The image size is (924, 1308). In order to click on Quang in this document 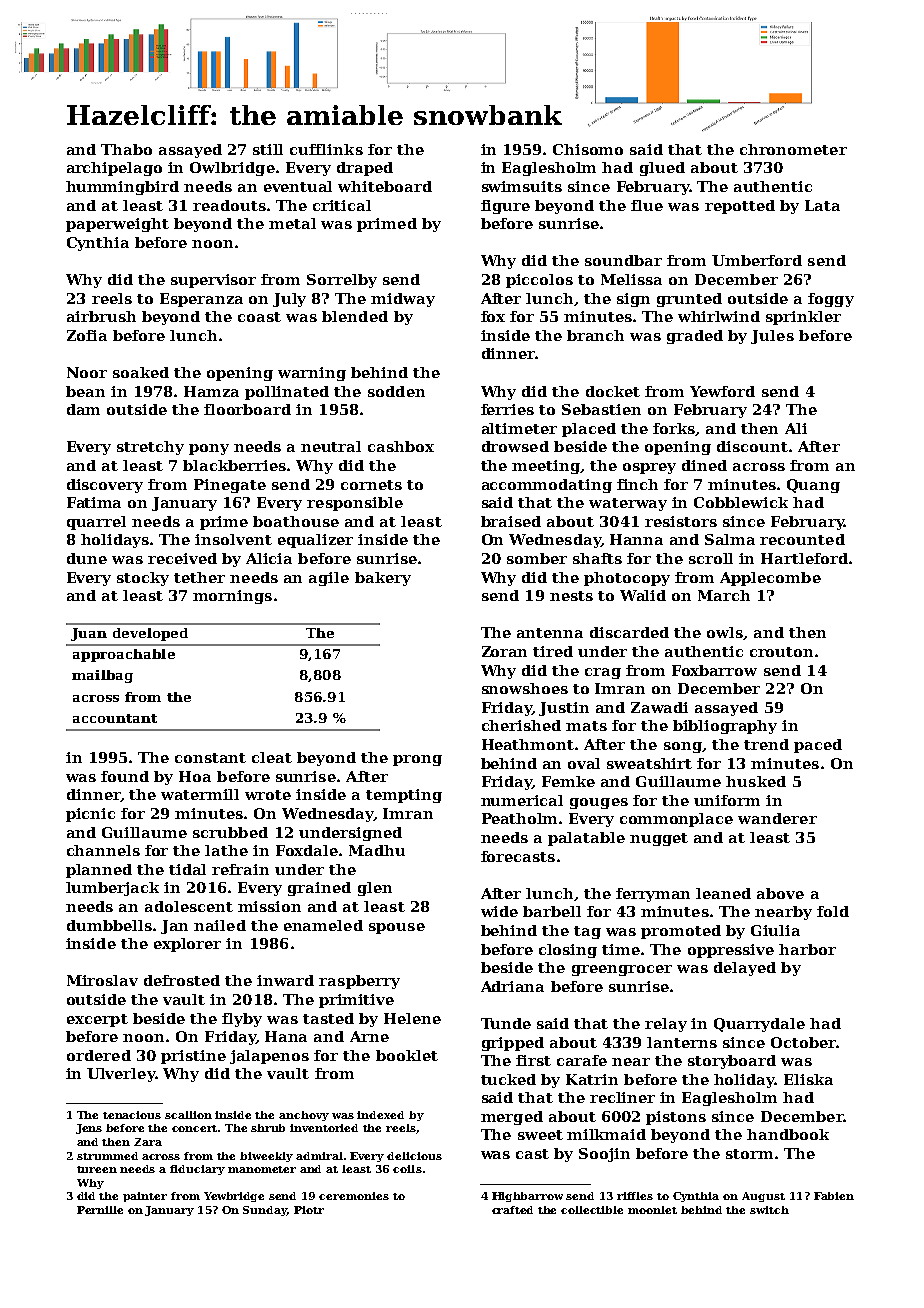, I will do `click(813, 486)`.
